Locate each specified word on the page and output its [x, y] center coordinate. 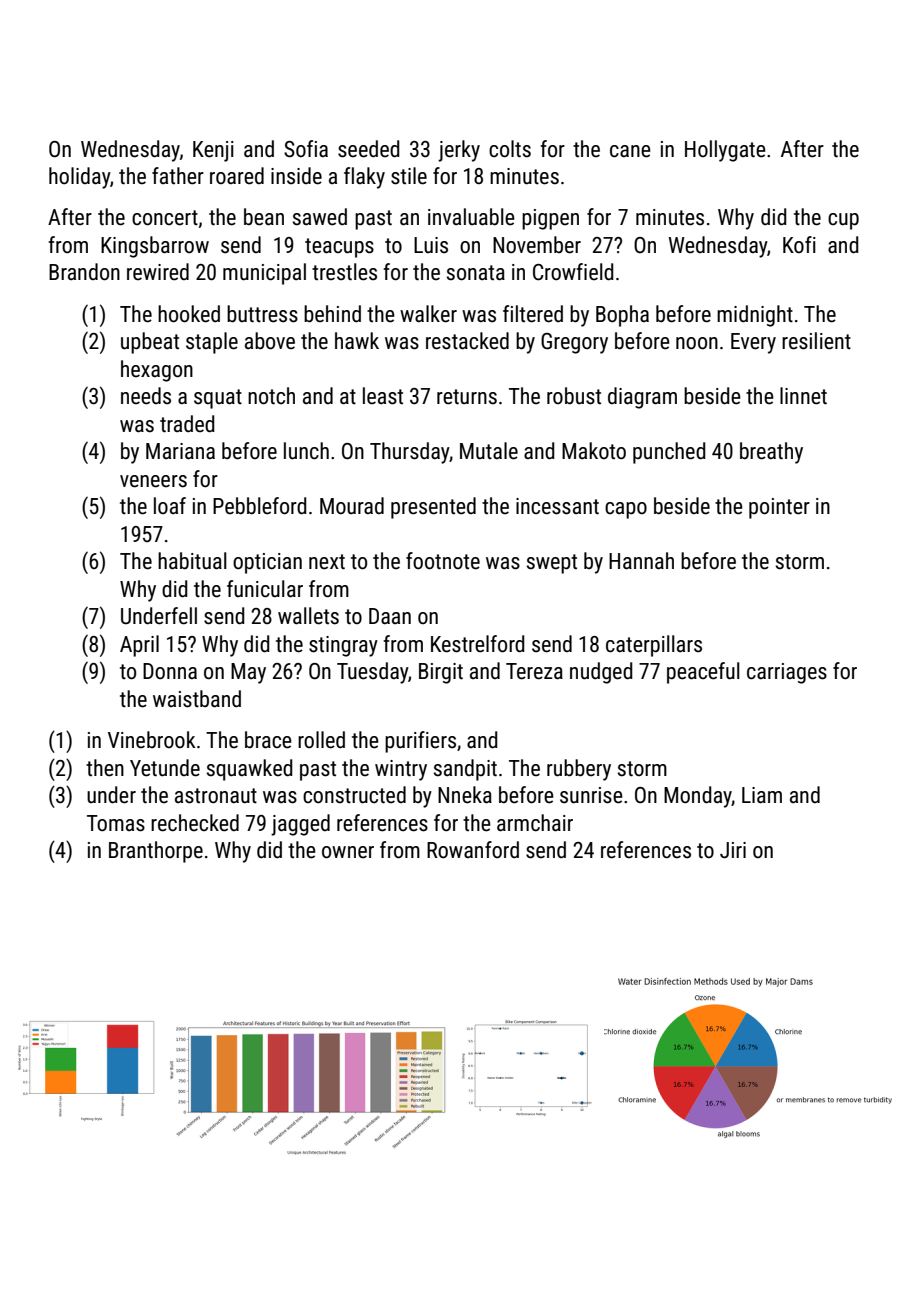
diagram [642, 398]
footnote [443, 561]
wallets [308, 616]
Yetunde [165, 768]
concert [165, 218]
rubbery [579, 770]
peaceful [703, 673]
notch [271, 396]
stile [409, 176]
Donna [170, 671]
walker [428, 314]
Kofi [799, 244]
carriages [787, 673]
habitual [192, 561]
